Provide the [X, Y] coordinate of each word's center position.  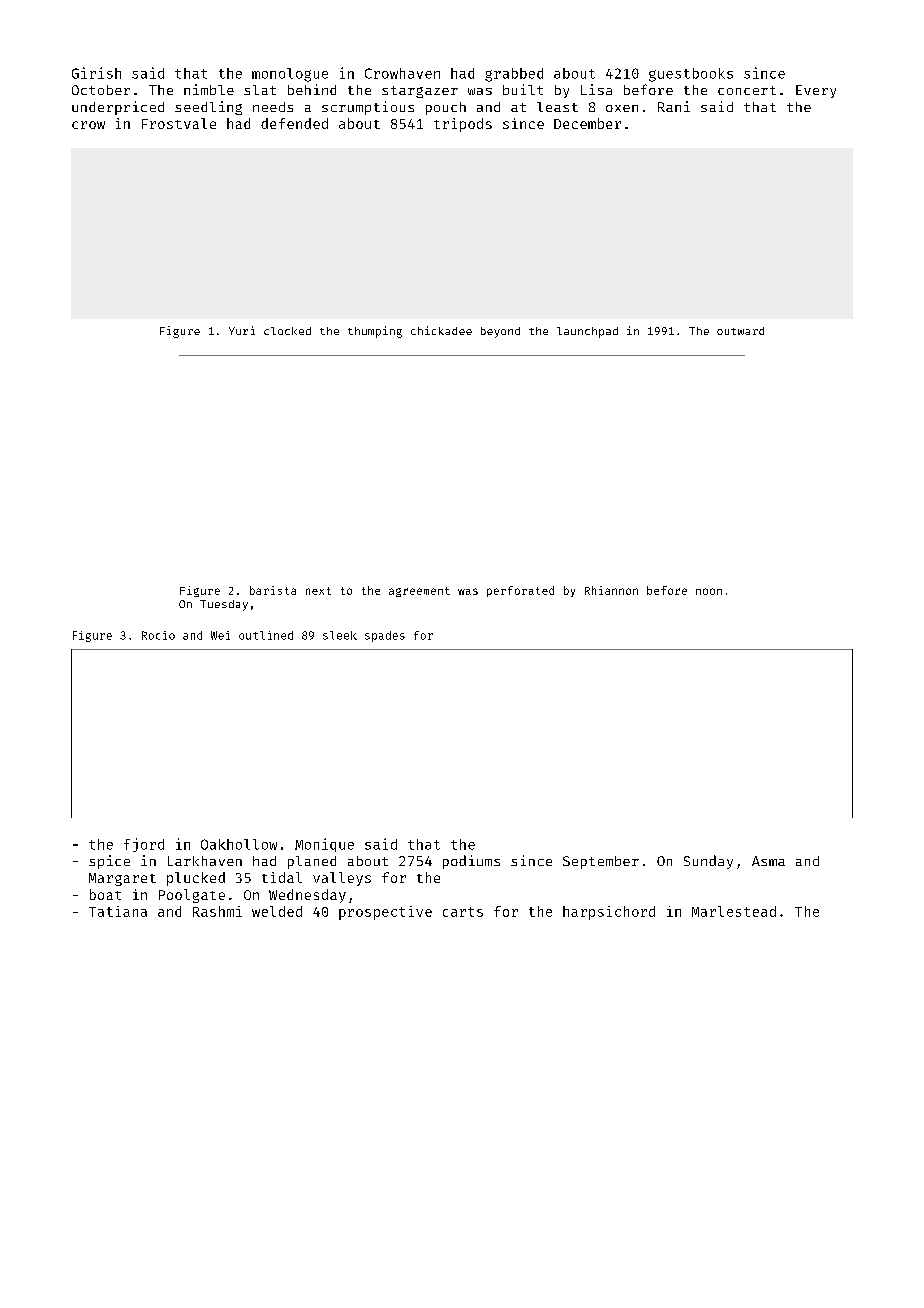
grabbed [514, 75]
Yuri [242, 330]
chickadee [441, 330]
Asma [768, 861]
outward [740, 331]
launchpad [587, 332]
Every [816, 91]
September [601, 862]
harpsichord [609, 913]
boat [105, 894]
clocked [287, 331]
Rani [674, 106]
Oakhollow [239, 844]
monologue [290, 75]
